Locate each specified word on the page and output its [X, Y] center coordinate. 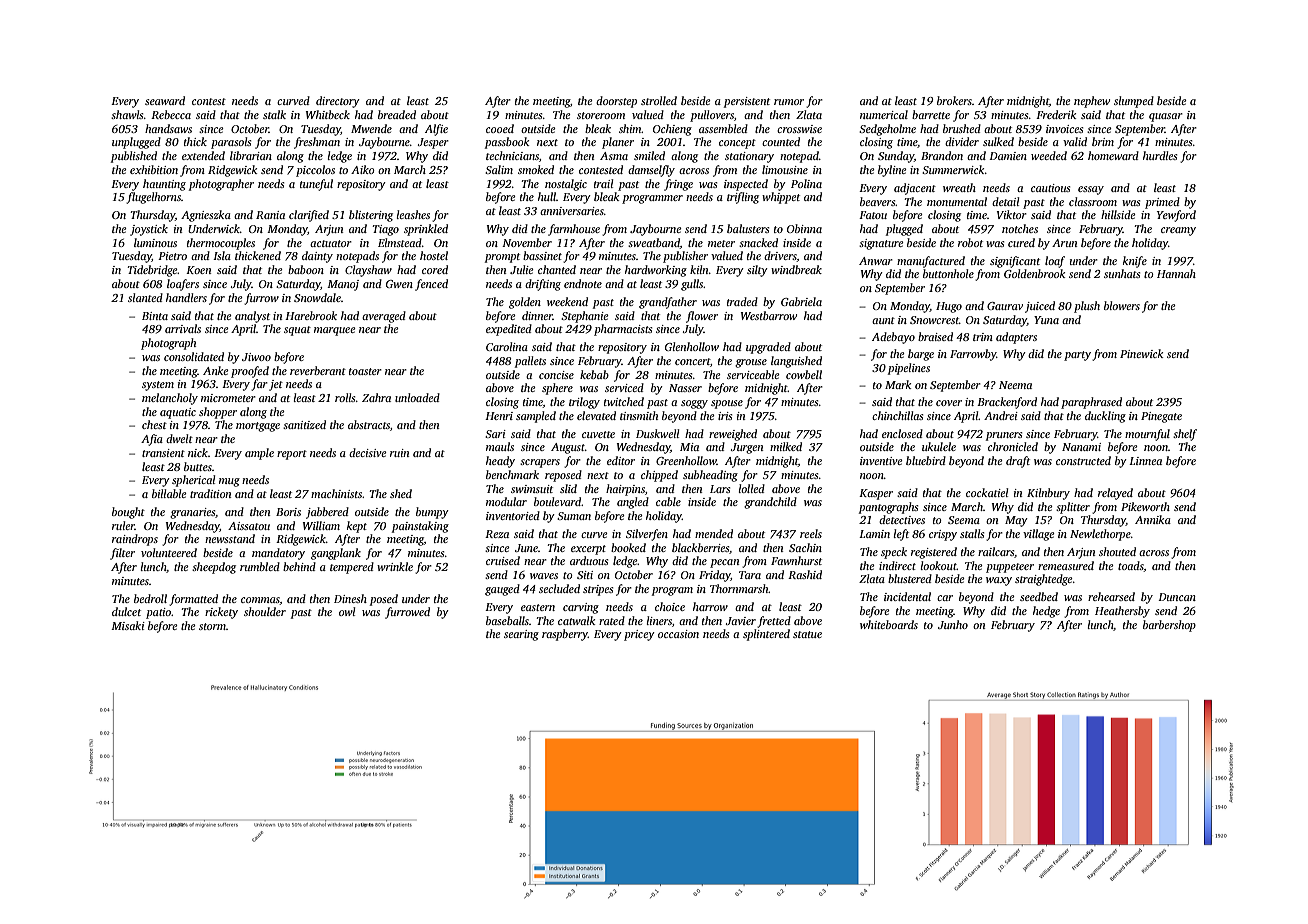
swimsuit [532, 489]
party [1077, 356]
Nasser [685, 388]
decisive [367, 452]
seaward [165, 100]
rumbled [260, 566]
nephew [1092, 102]
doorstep [616, 102]
